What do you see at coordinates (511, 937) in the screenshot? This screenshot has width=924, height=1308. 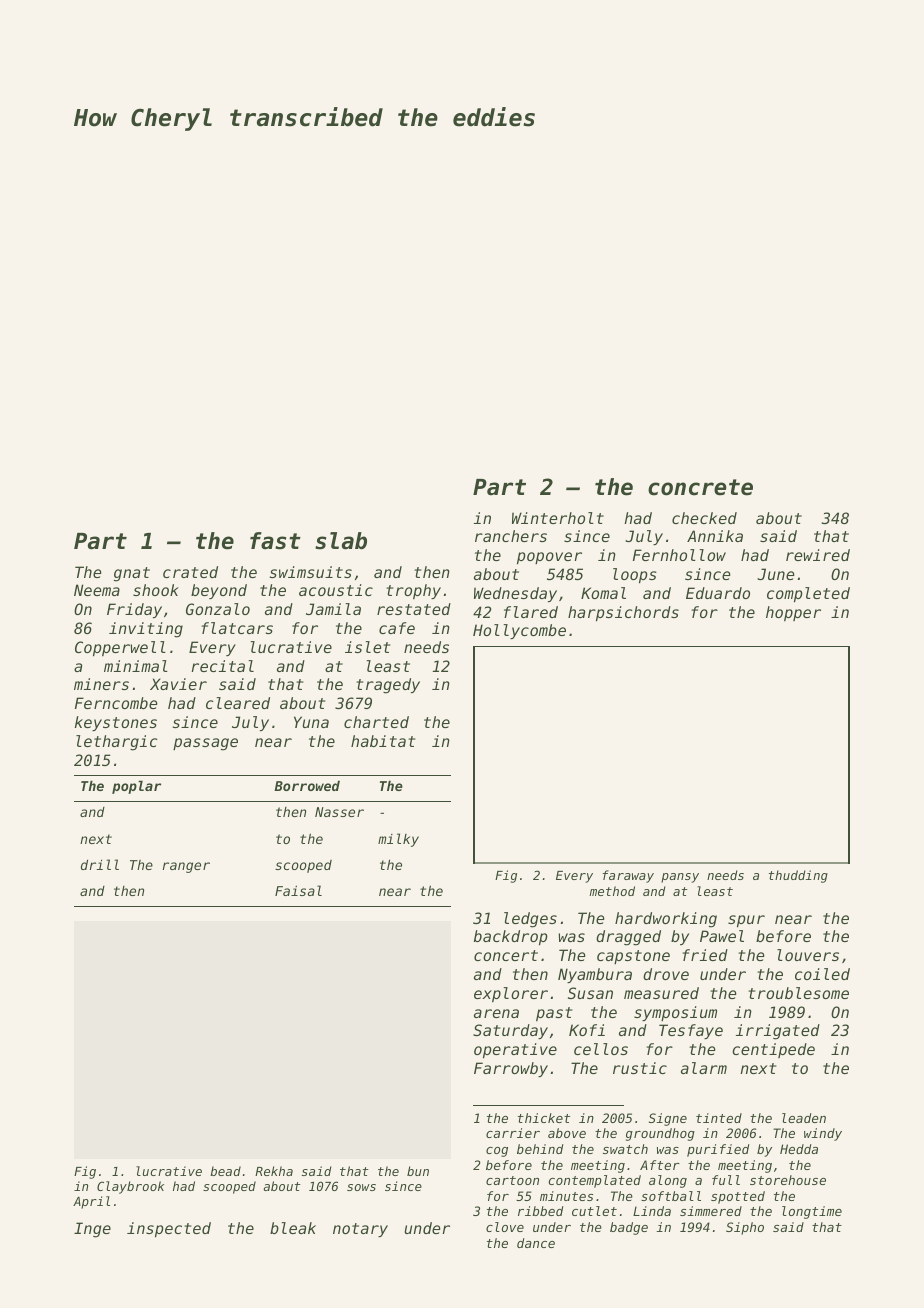 I see `backdrop` at bounding box center [511, 937].
